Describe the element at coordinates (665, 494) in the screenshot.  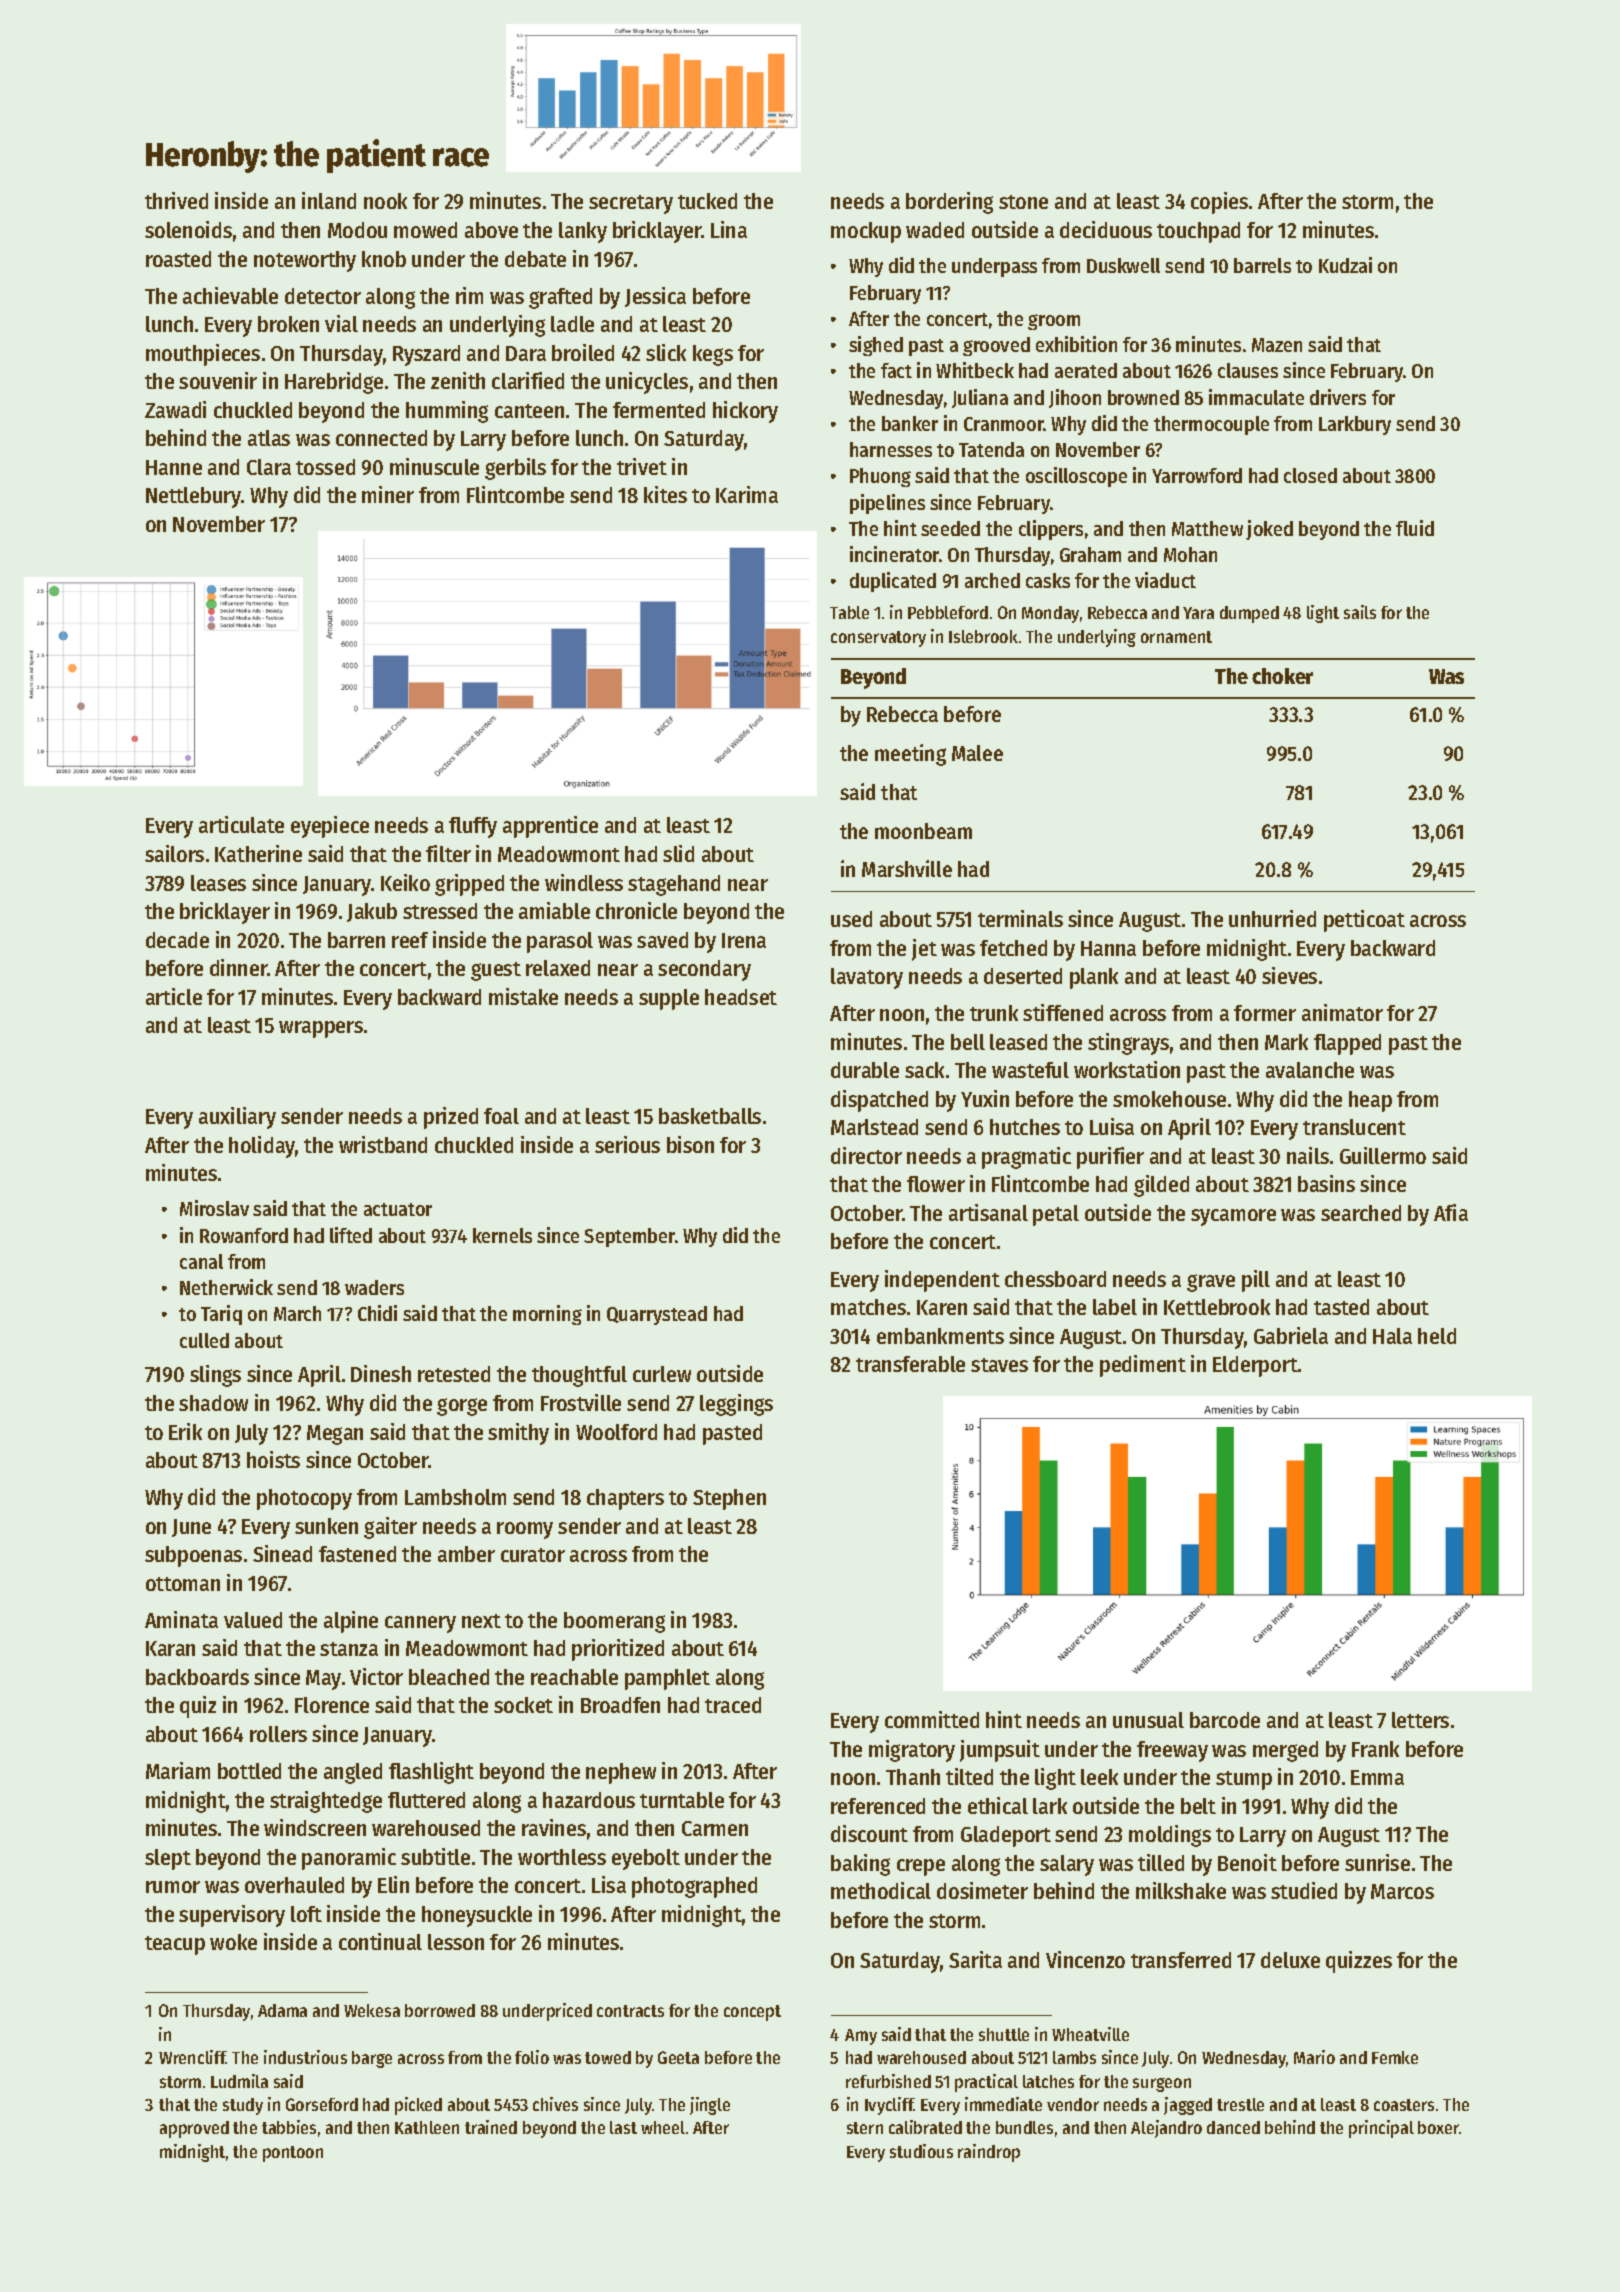
I see `kites` at that location.
